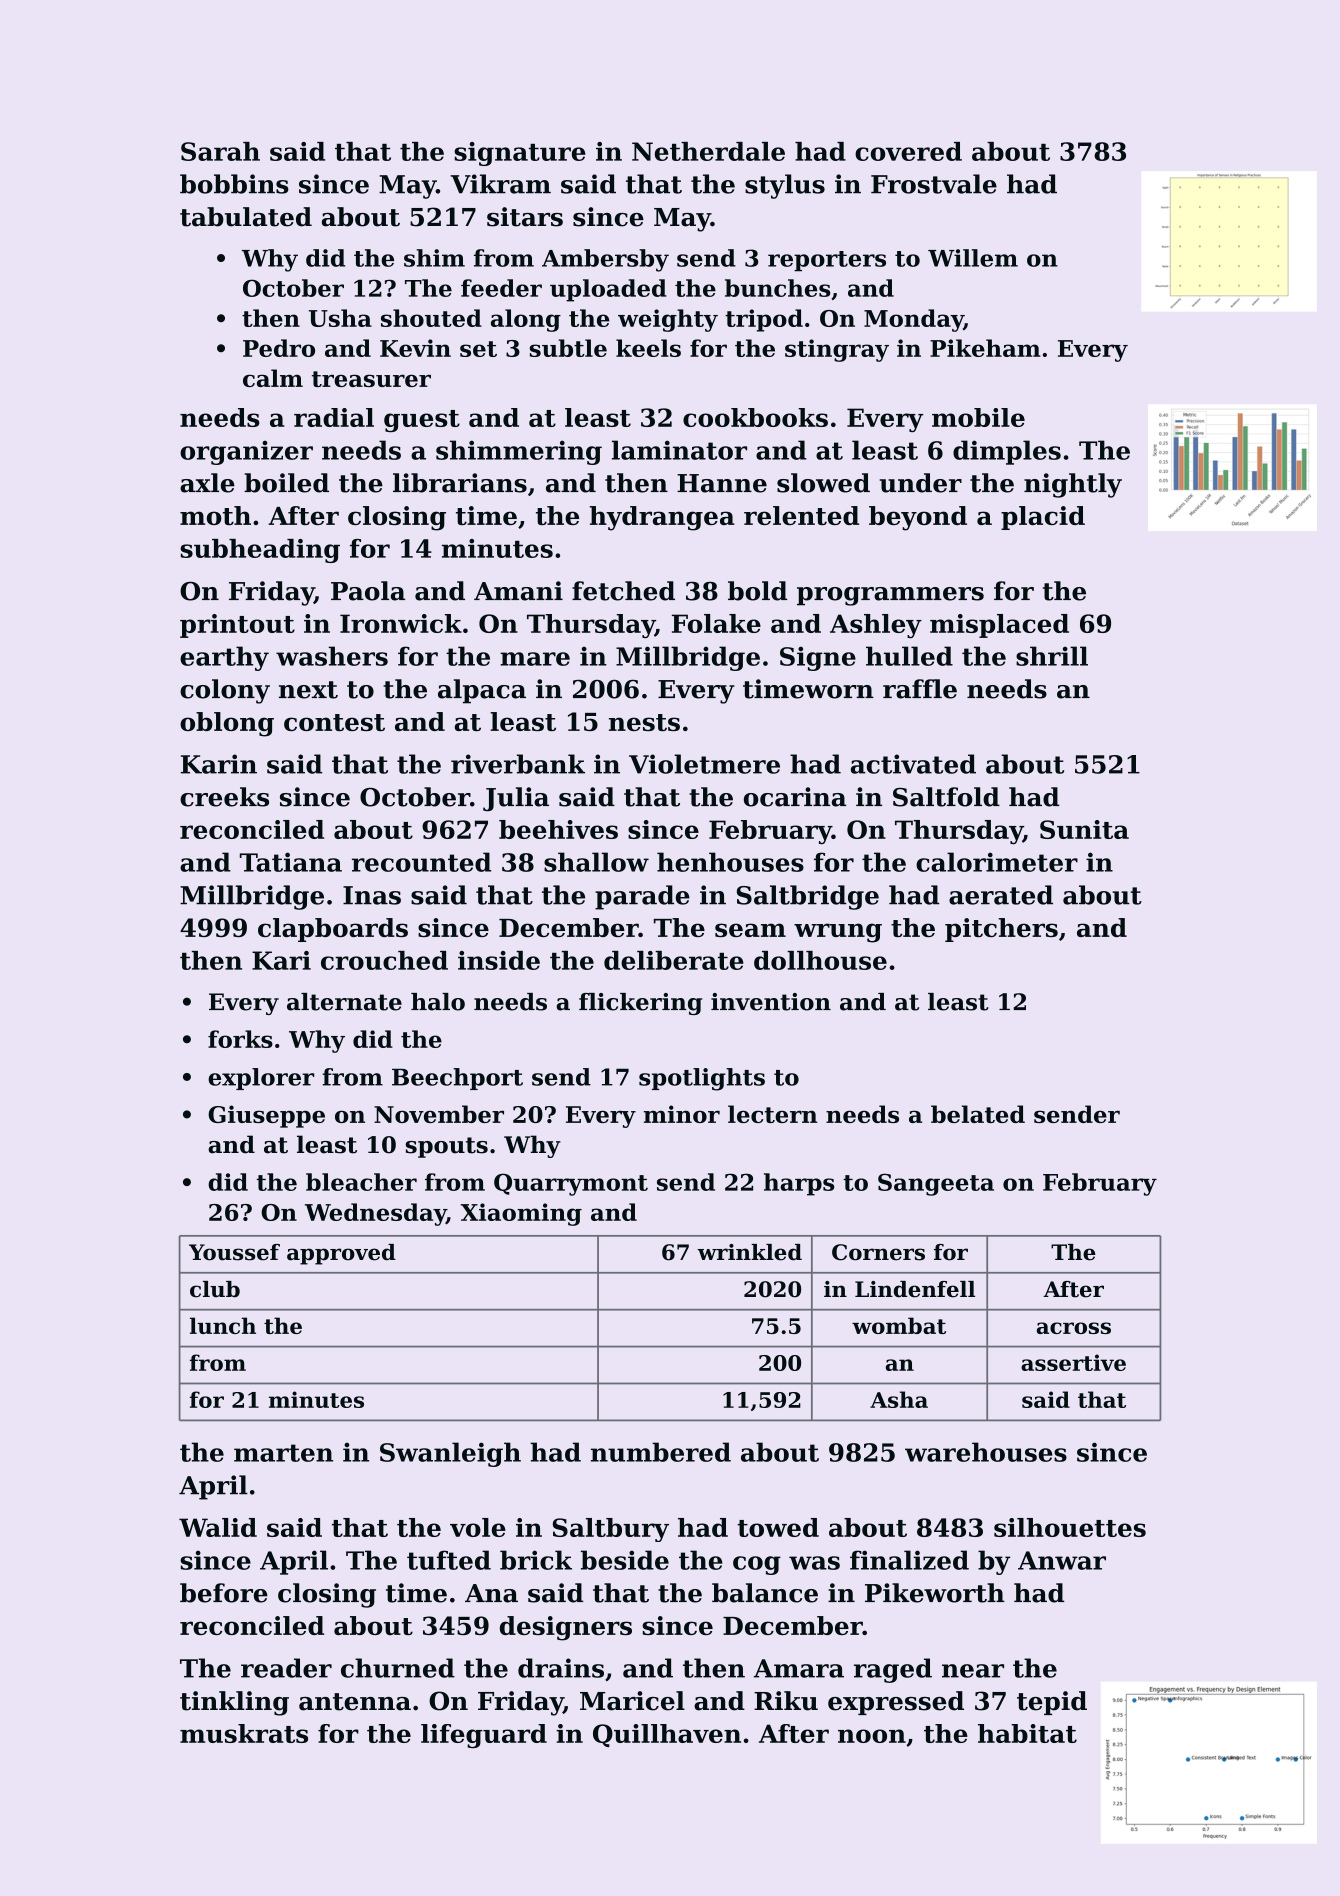 The image size is (1340, 1896). What do you see at coordinates (679, 450) in the screenshot?
I see `laminator` at bounding box center [679, 450].
